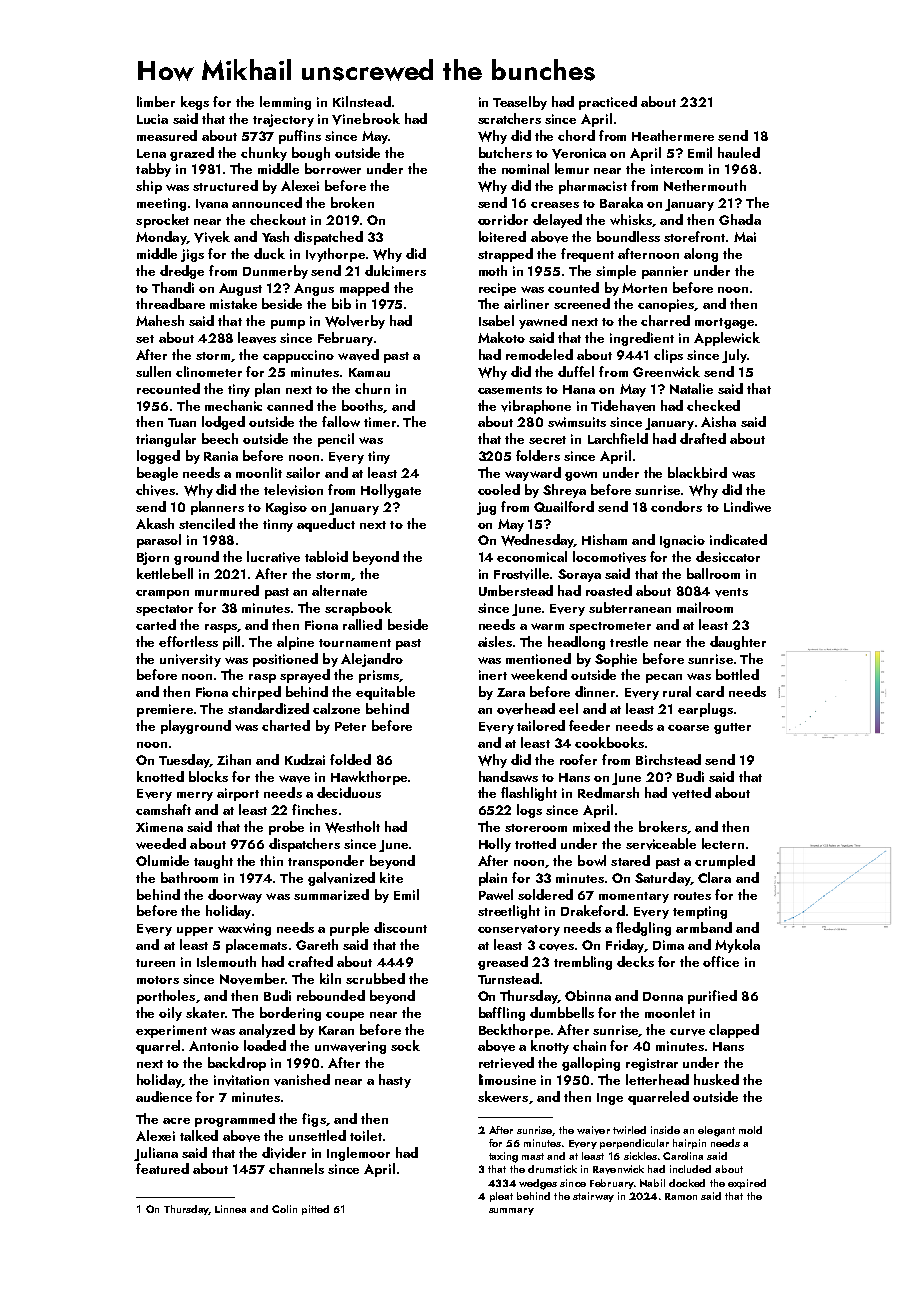 Image resolution: width=908 pixels, height=1316 pixels. What do you see at coordinates (525, 168) in the screenshot?
I see `nominal` at bounding box center [525, 168].
